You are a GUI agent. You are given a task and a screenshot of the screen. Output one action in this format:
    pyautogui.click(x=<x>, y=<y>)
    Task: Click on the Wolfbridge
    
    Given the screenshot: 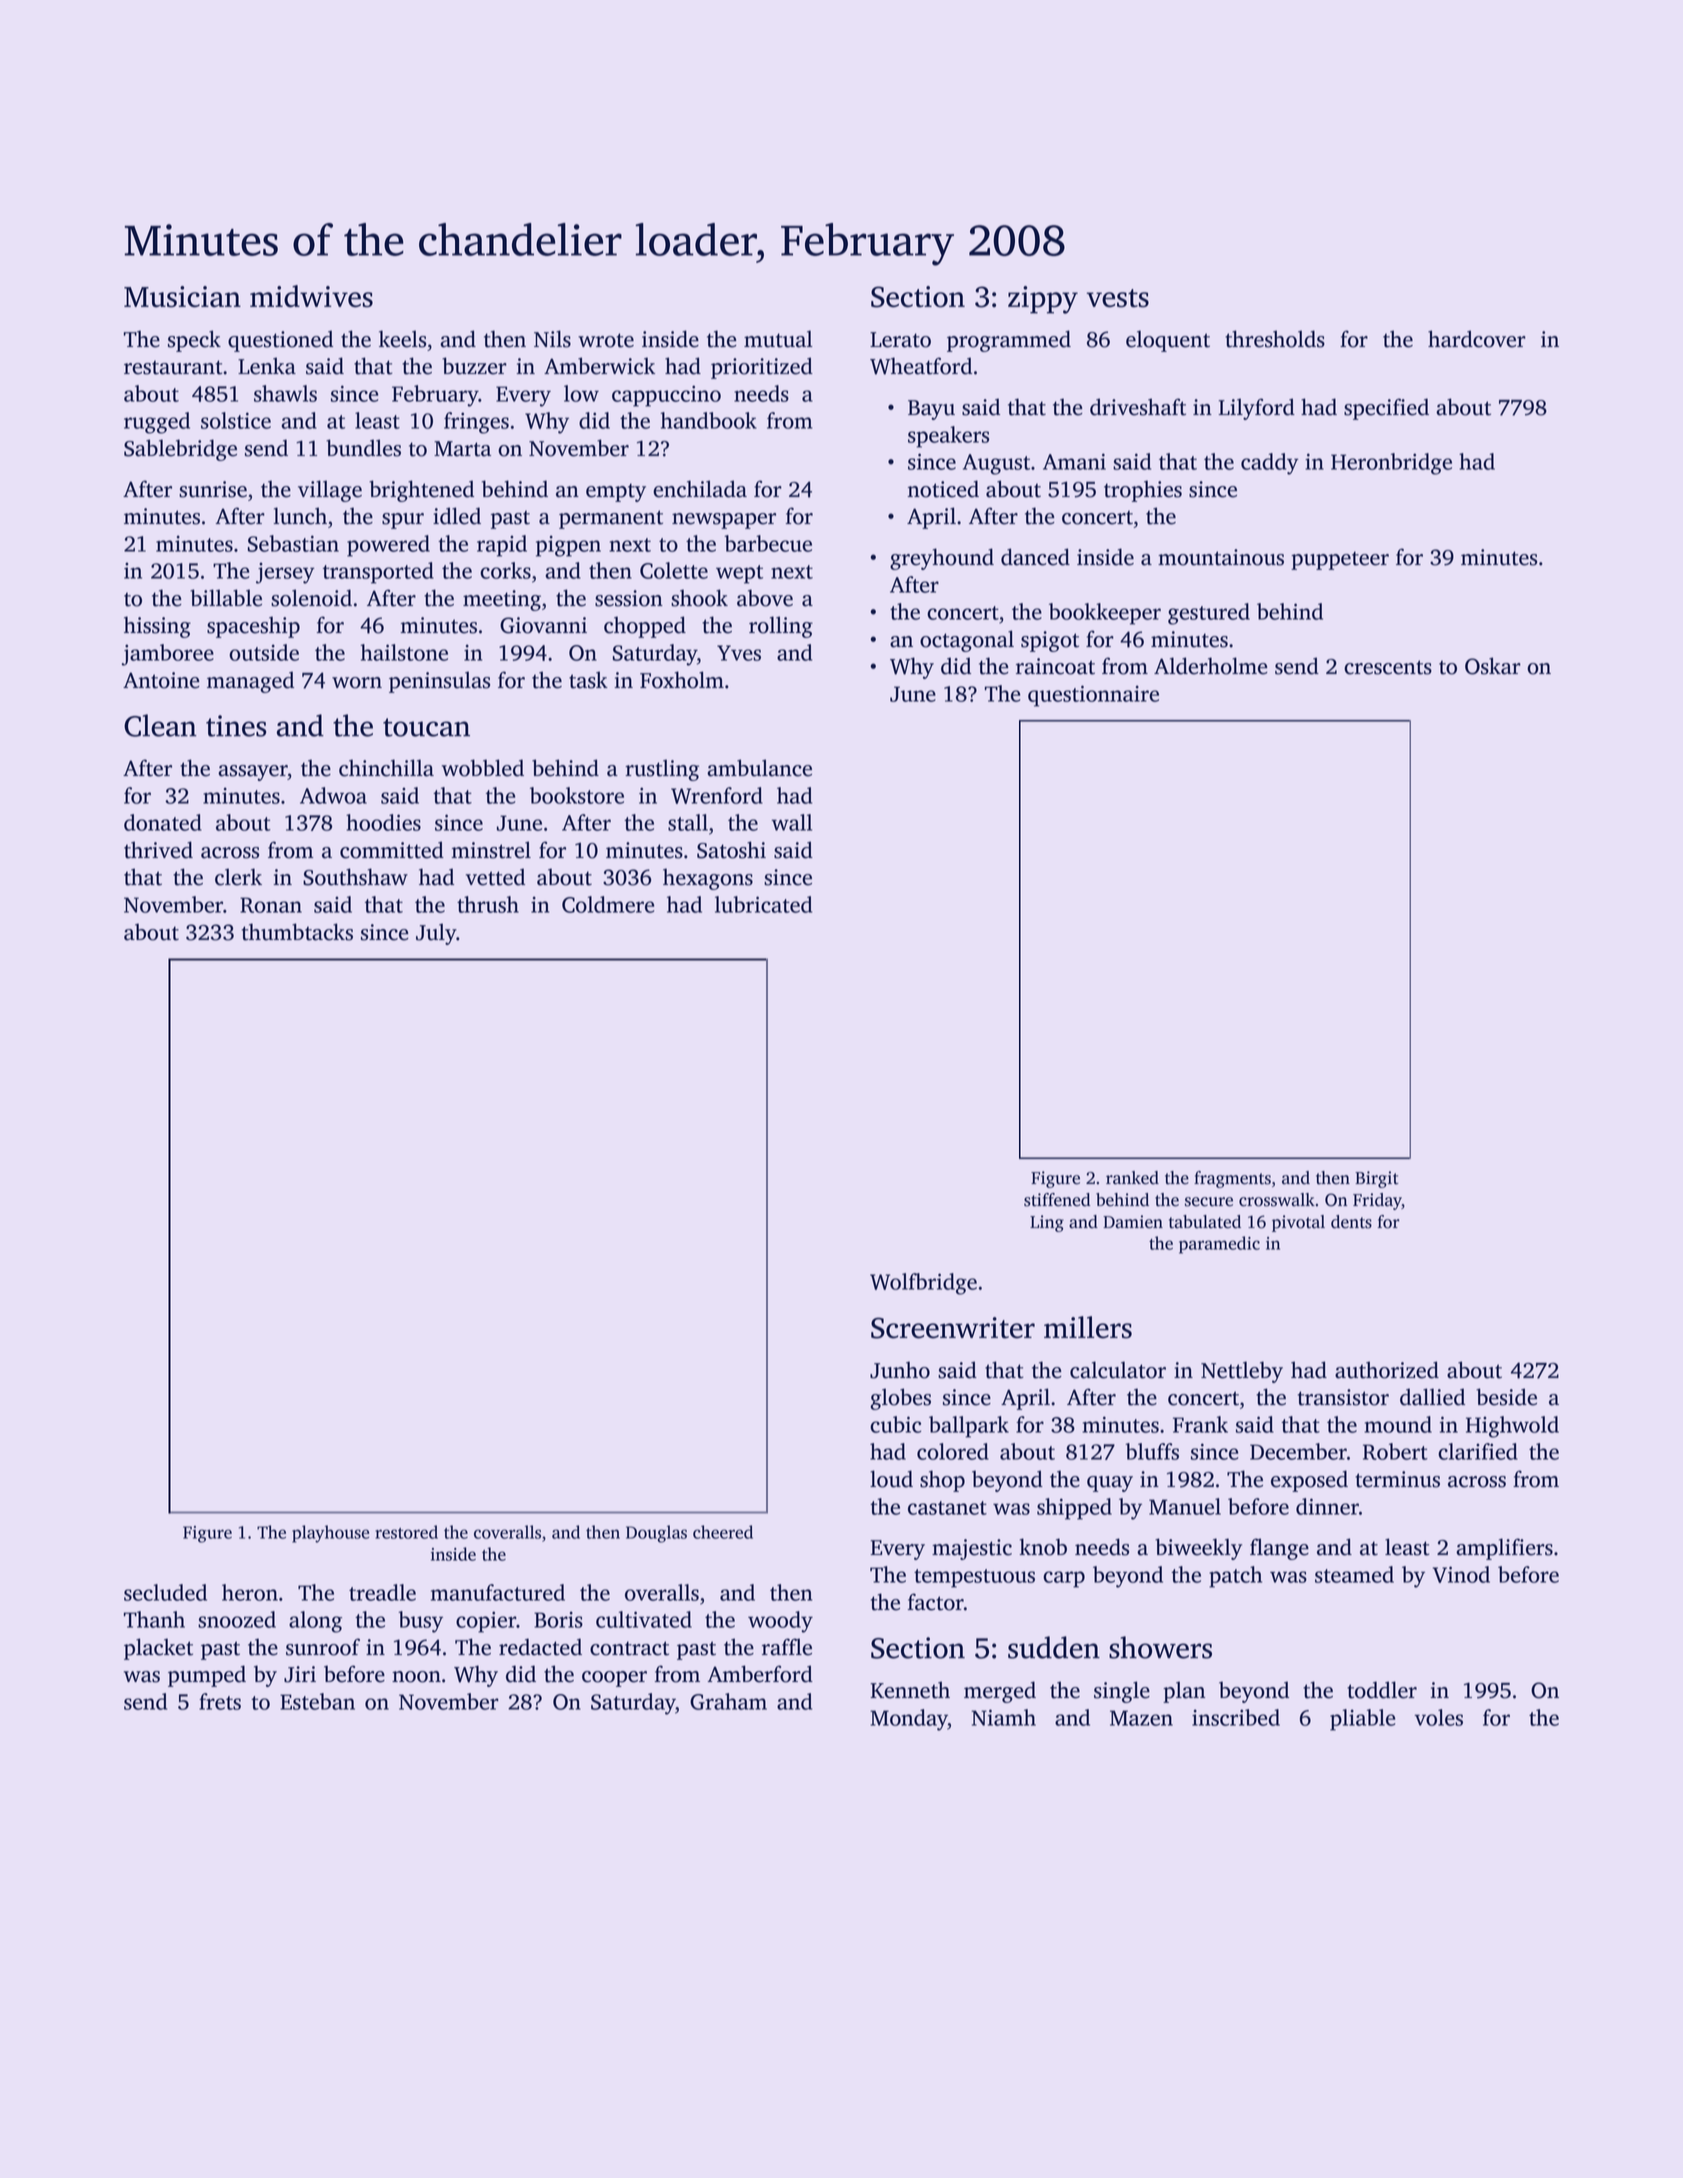 What is the action you would take?
    pyautogui.click(x=923, y=1284)
